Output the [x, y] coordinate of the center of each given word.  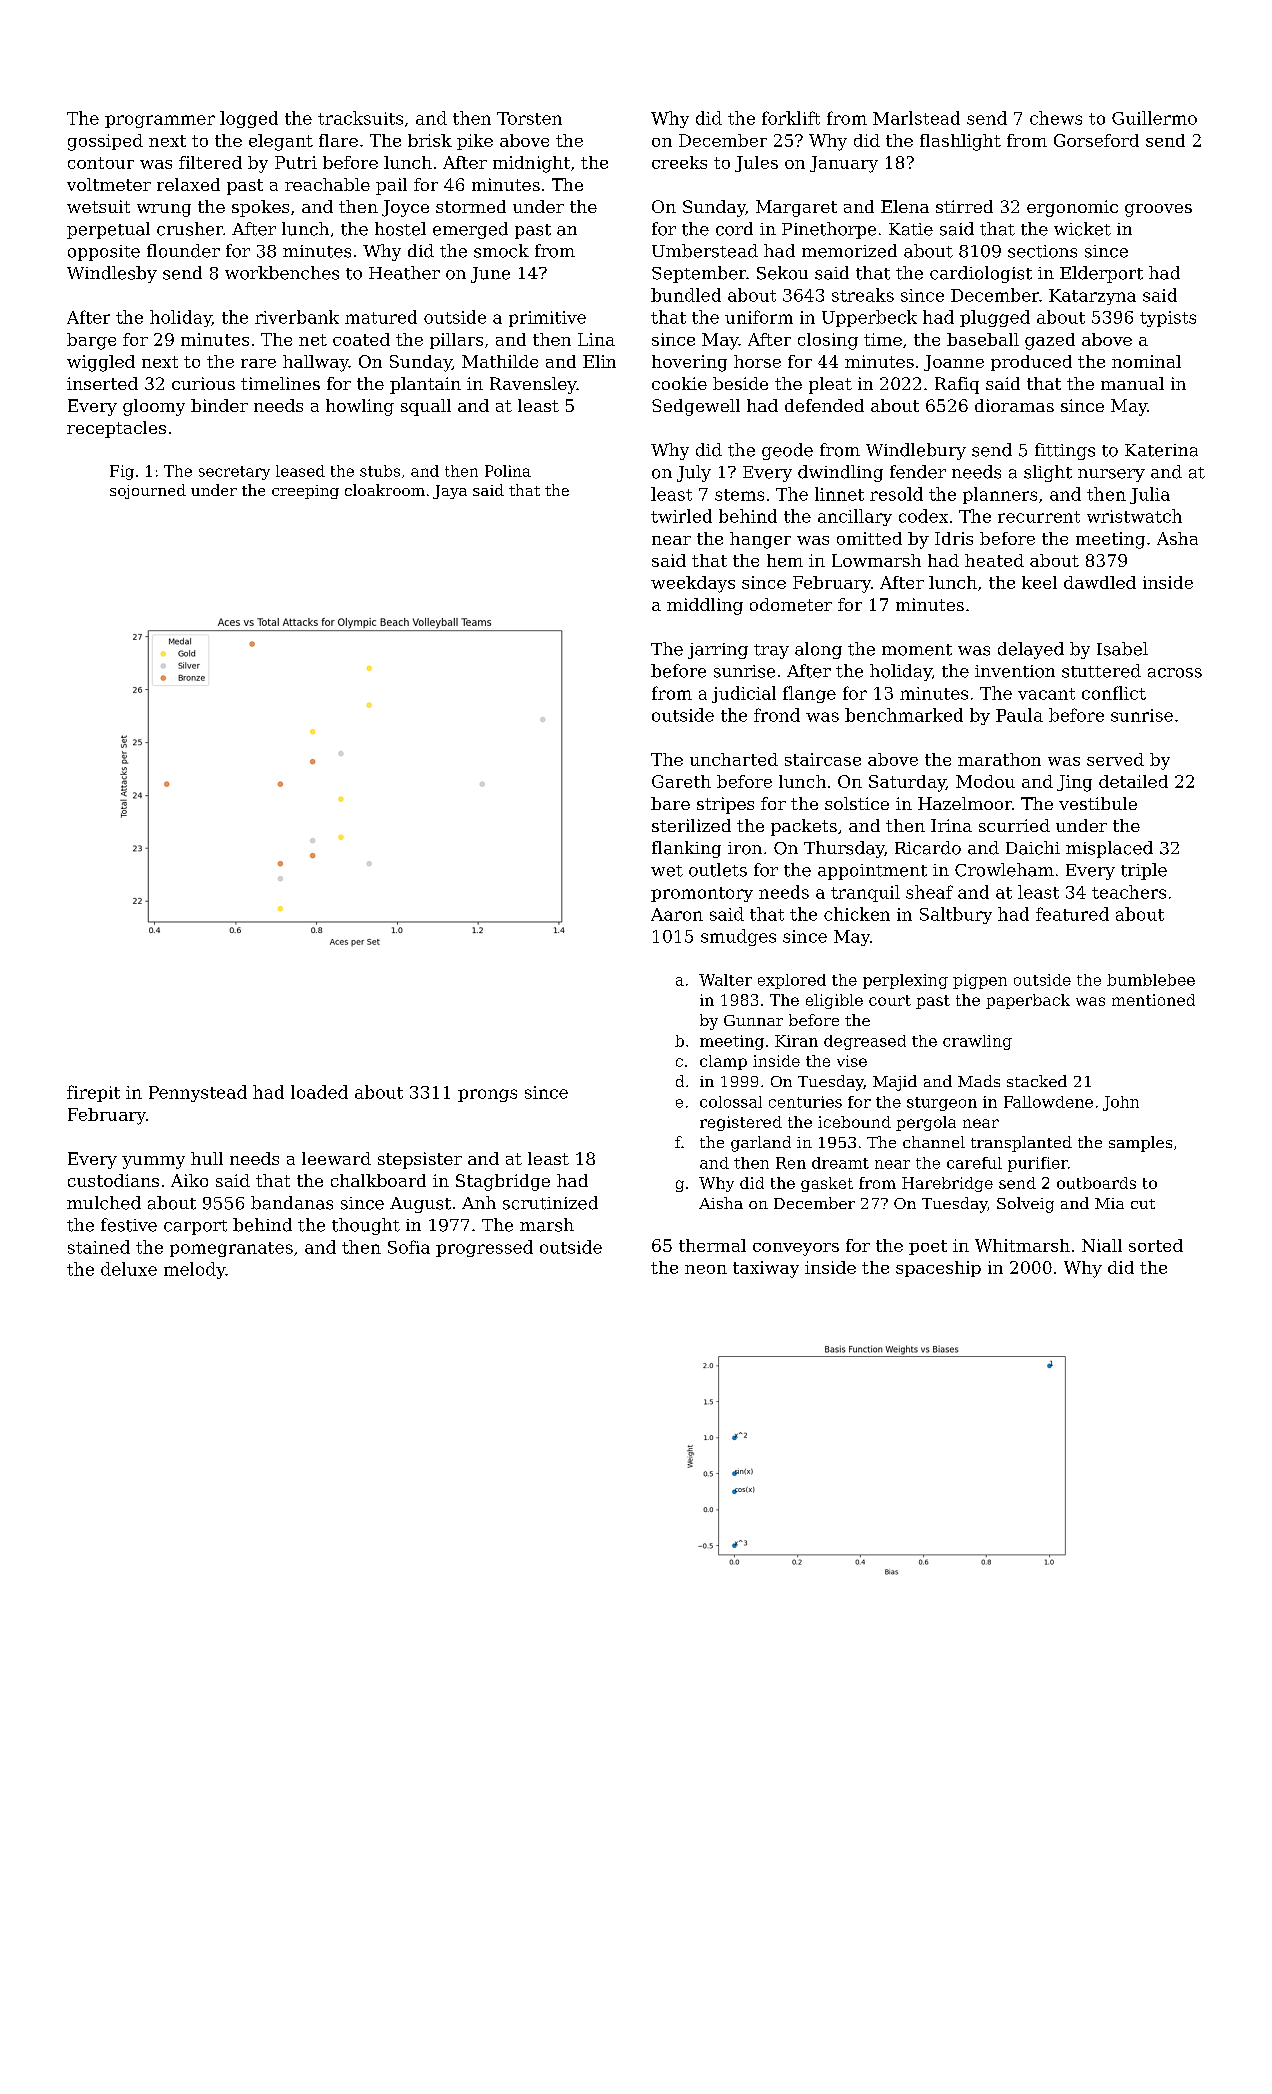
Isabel [1122, 649]
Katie [911, 229]
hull [207, 1158]
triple [1144, 871]
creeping [305, 492]
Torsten [529, 118]
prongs [487, 1095]
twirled [681, 516]
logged [249, 119]
